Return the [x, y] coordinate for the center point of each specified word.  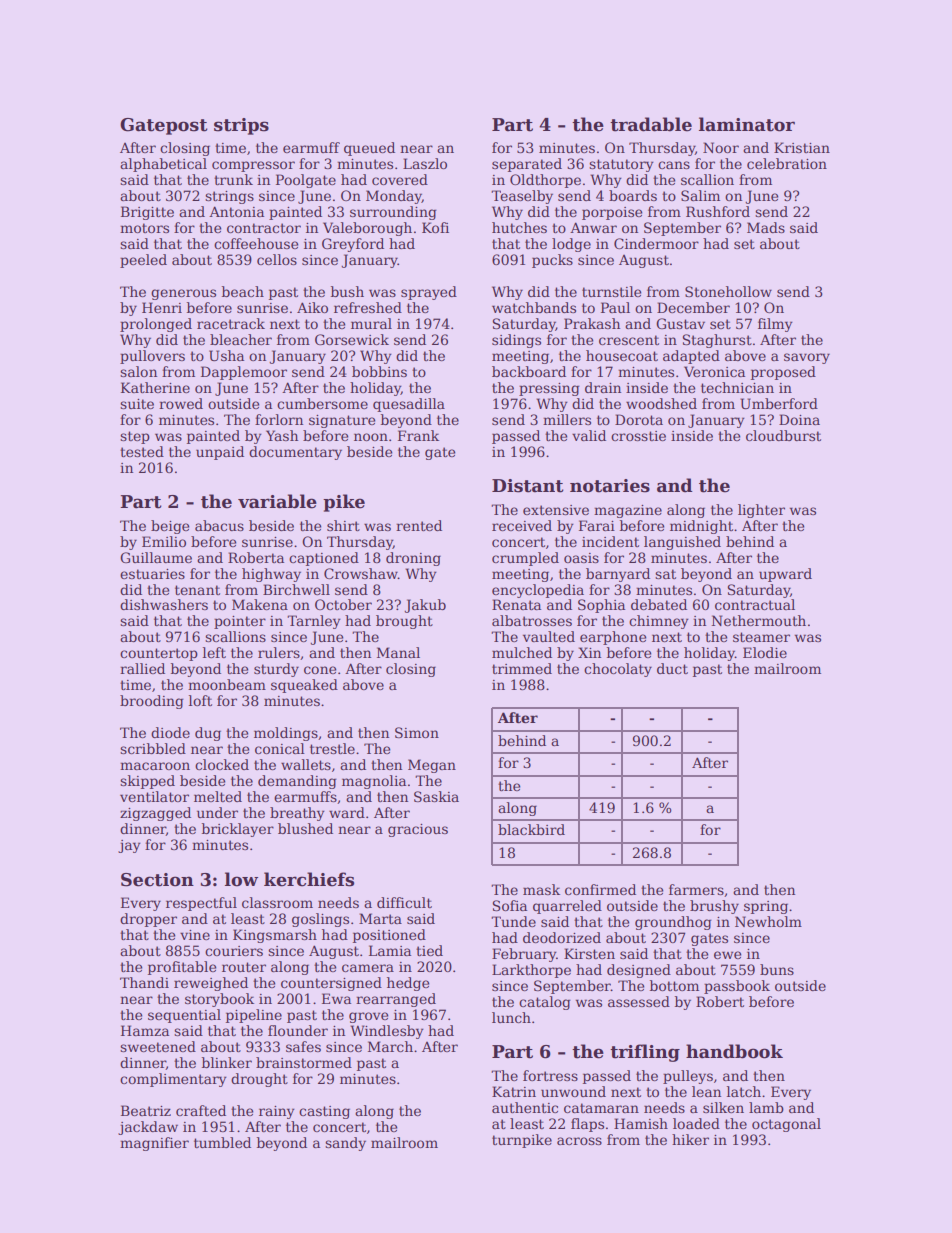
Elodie [765, 652]
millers [567, 419]
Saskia [436, 796]
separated [527, 165]
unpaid [220, 453]
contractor [264, 228]
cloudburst [783, 435]
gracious [418, 830]
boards [633, 195]
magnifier [154, 1144]
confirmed [600, 889]
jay [129, 846]
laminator [747, 124]
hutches [519, 227]
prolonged [156, 325]
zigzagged [155, 814]
